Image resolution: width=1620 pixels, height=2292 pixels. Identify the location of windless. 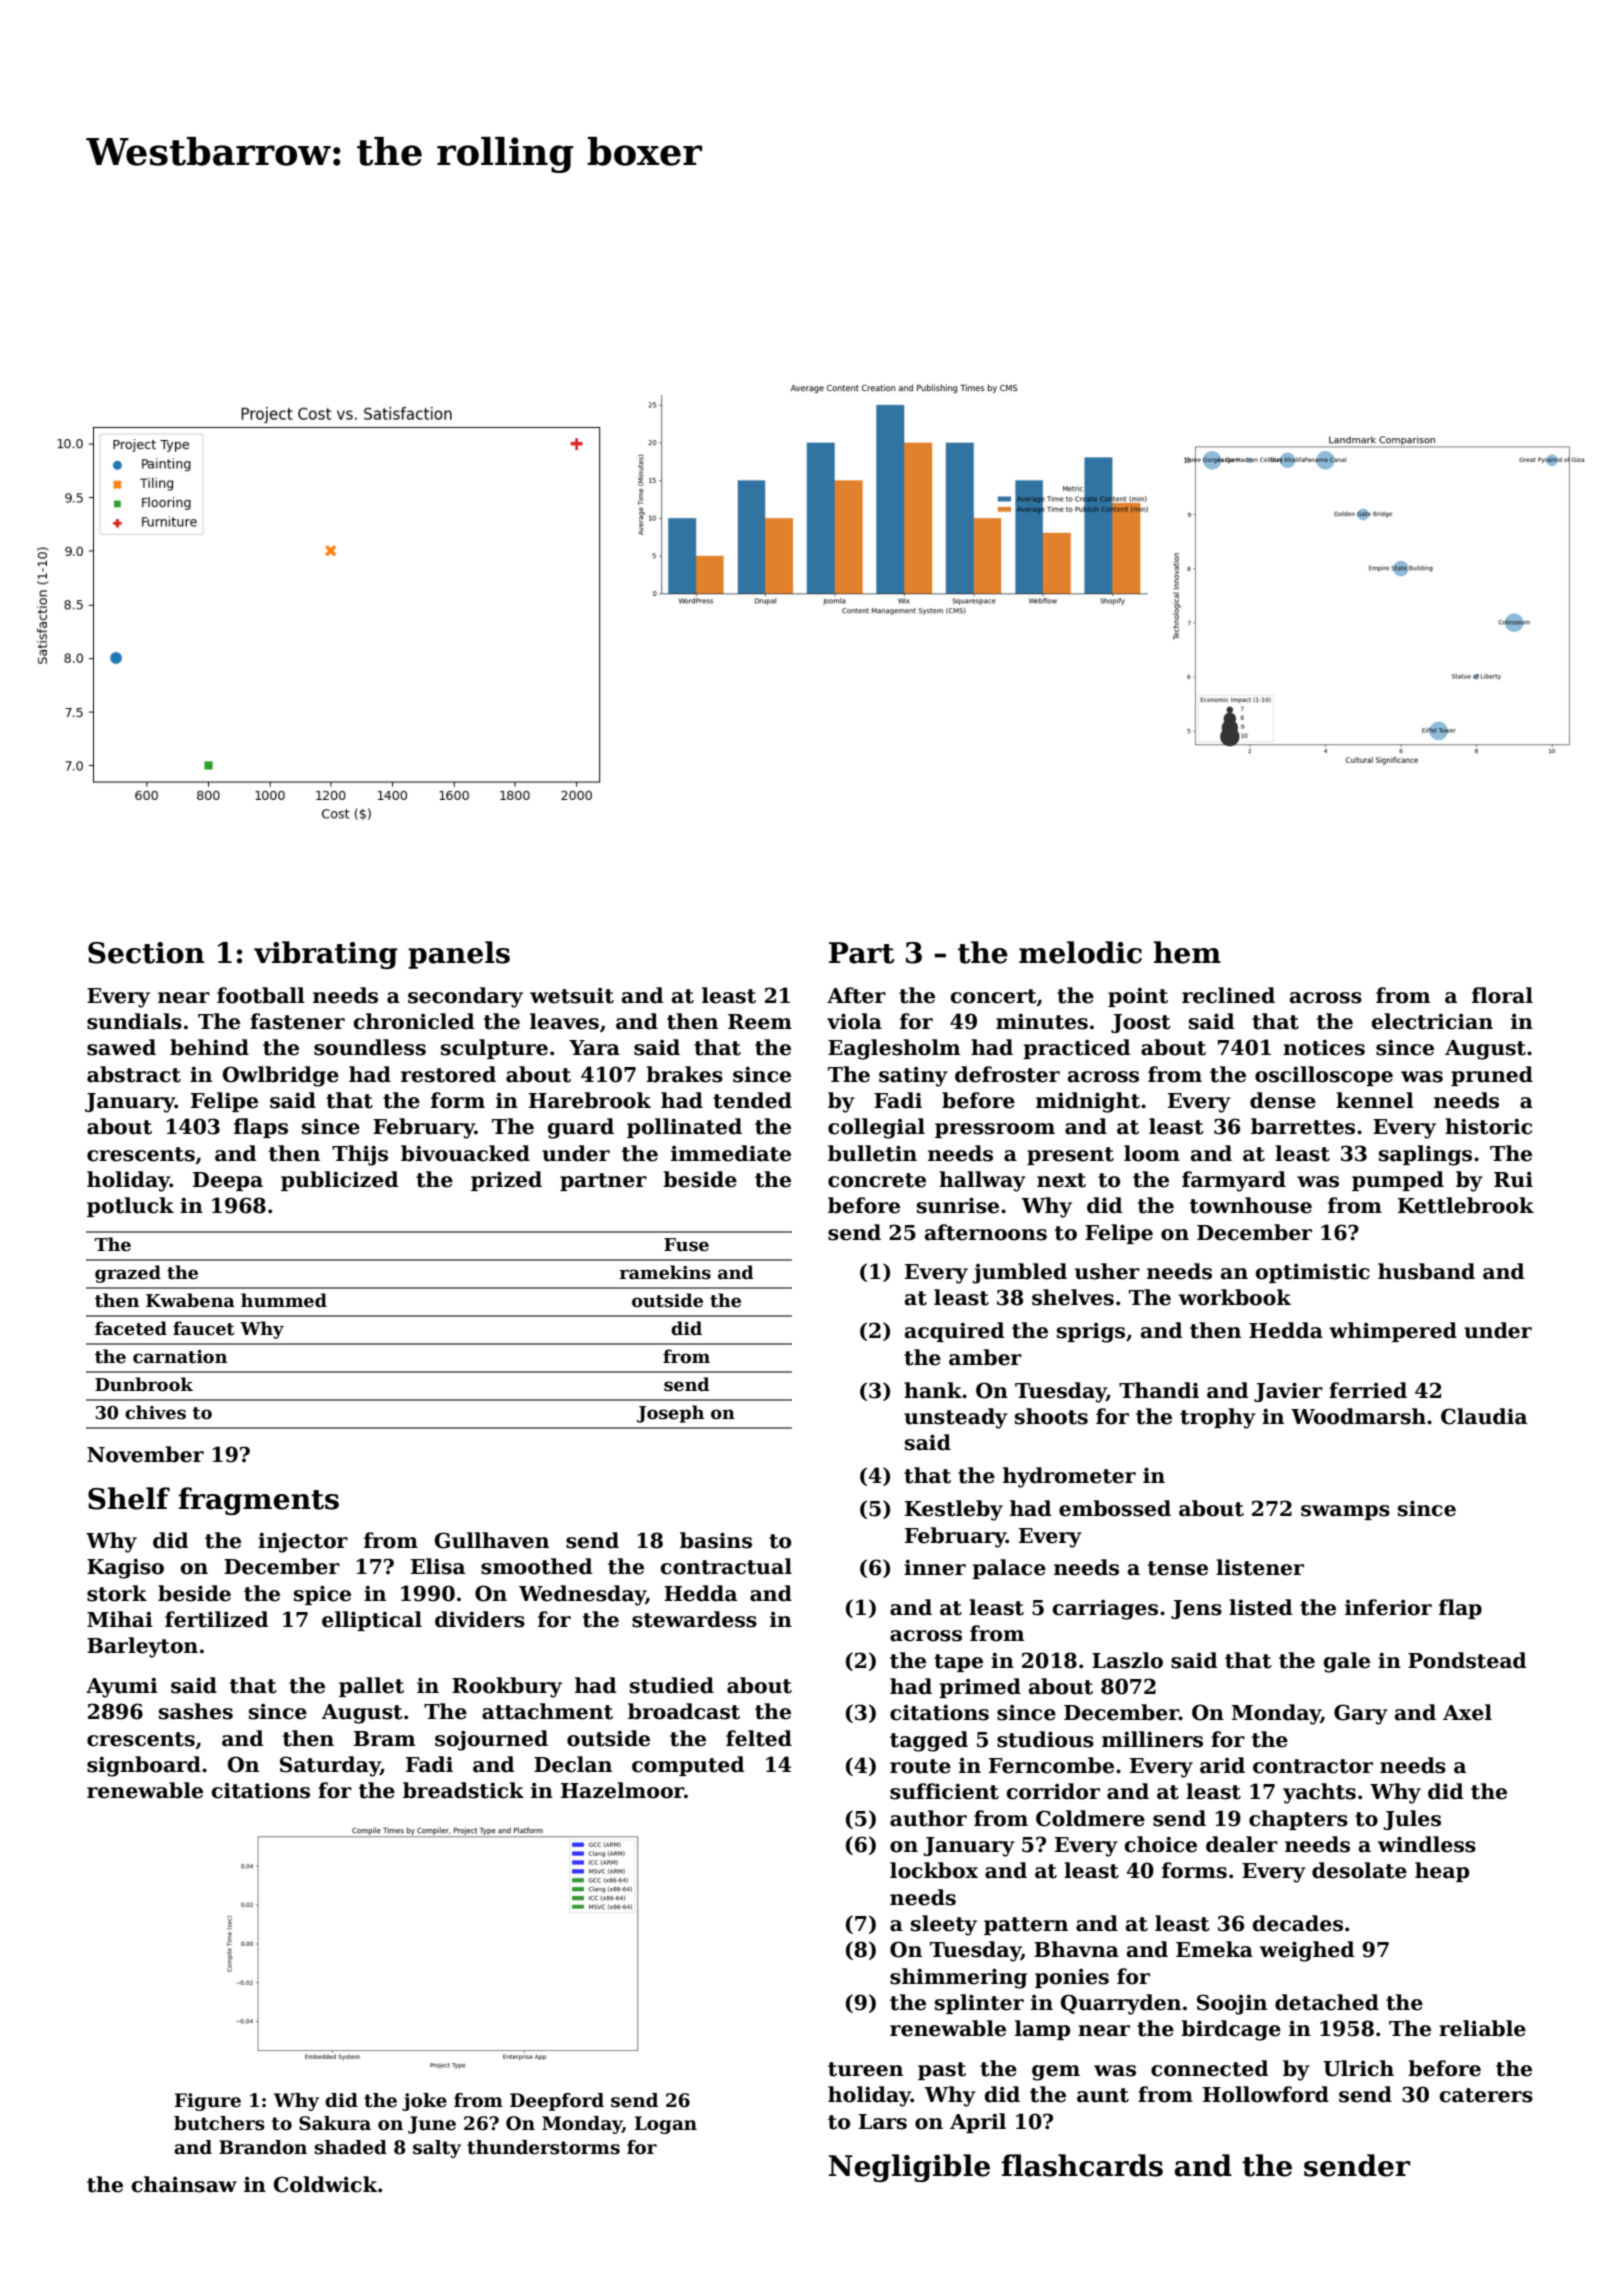
(1427, 1844).
